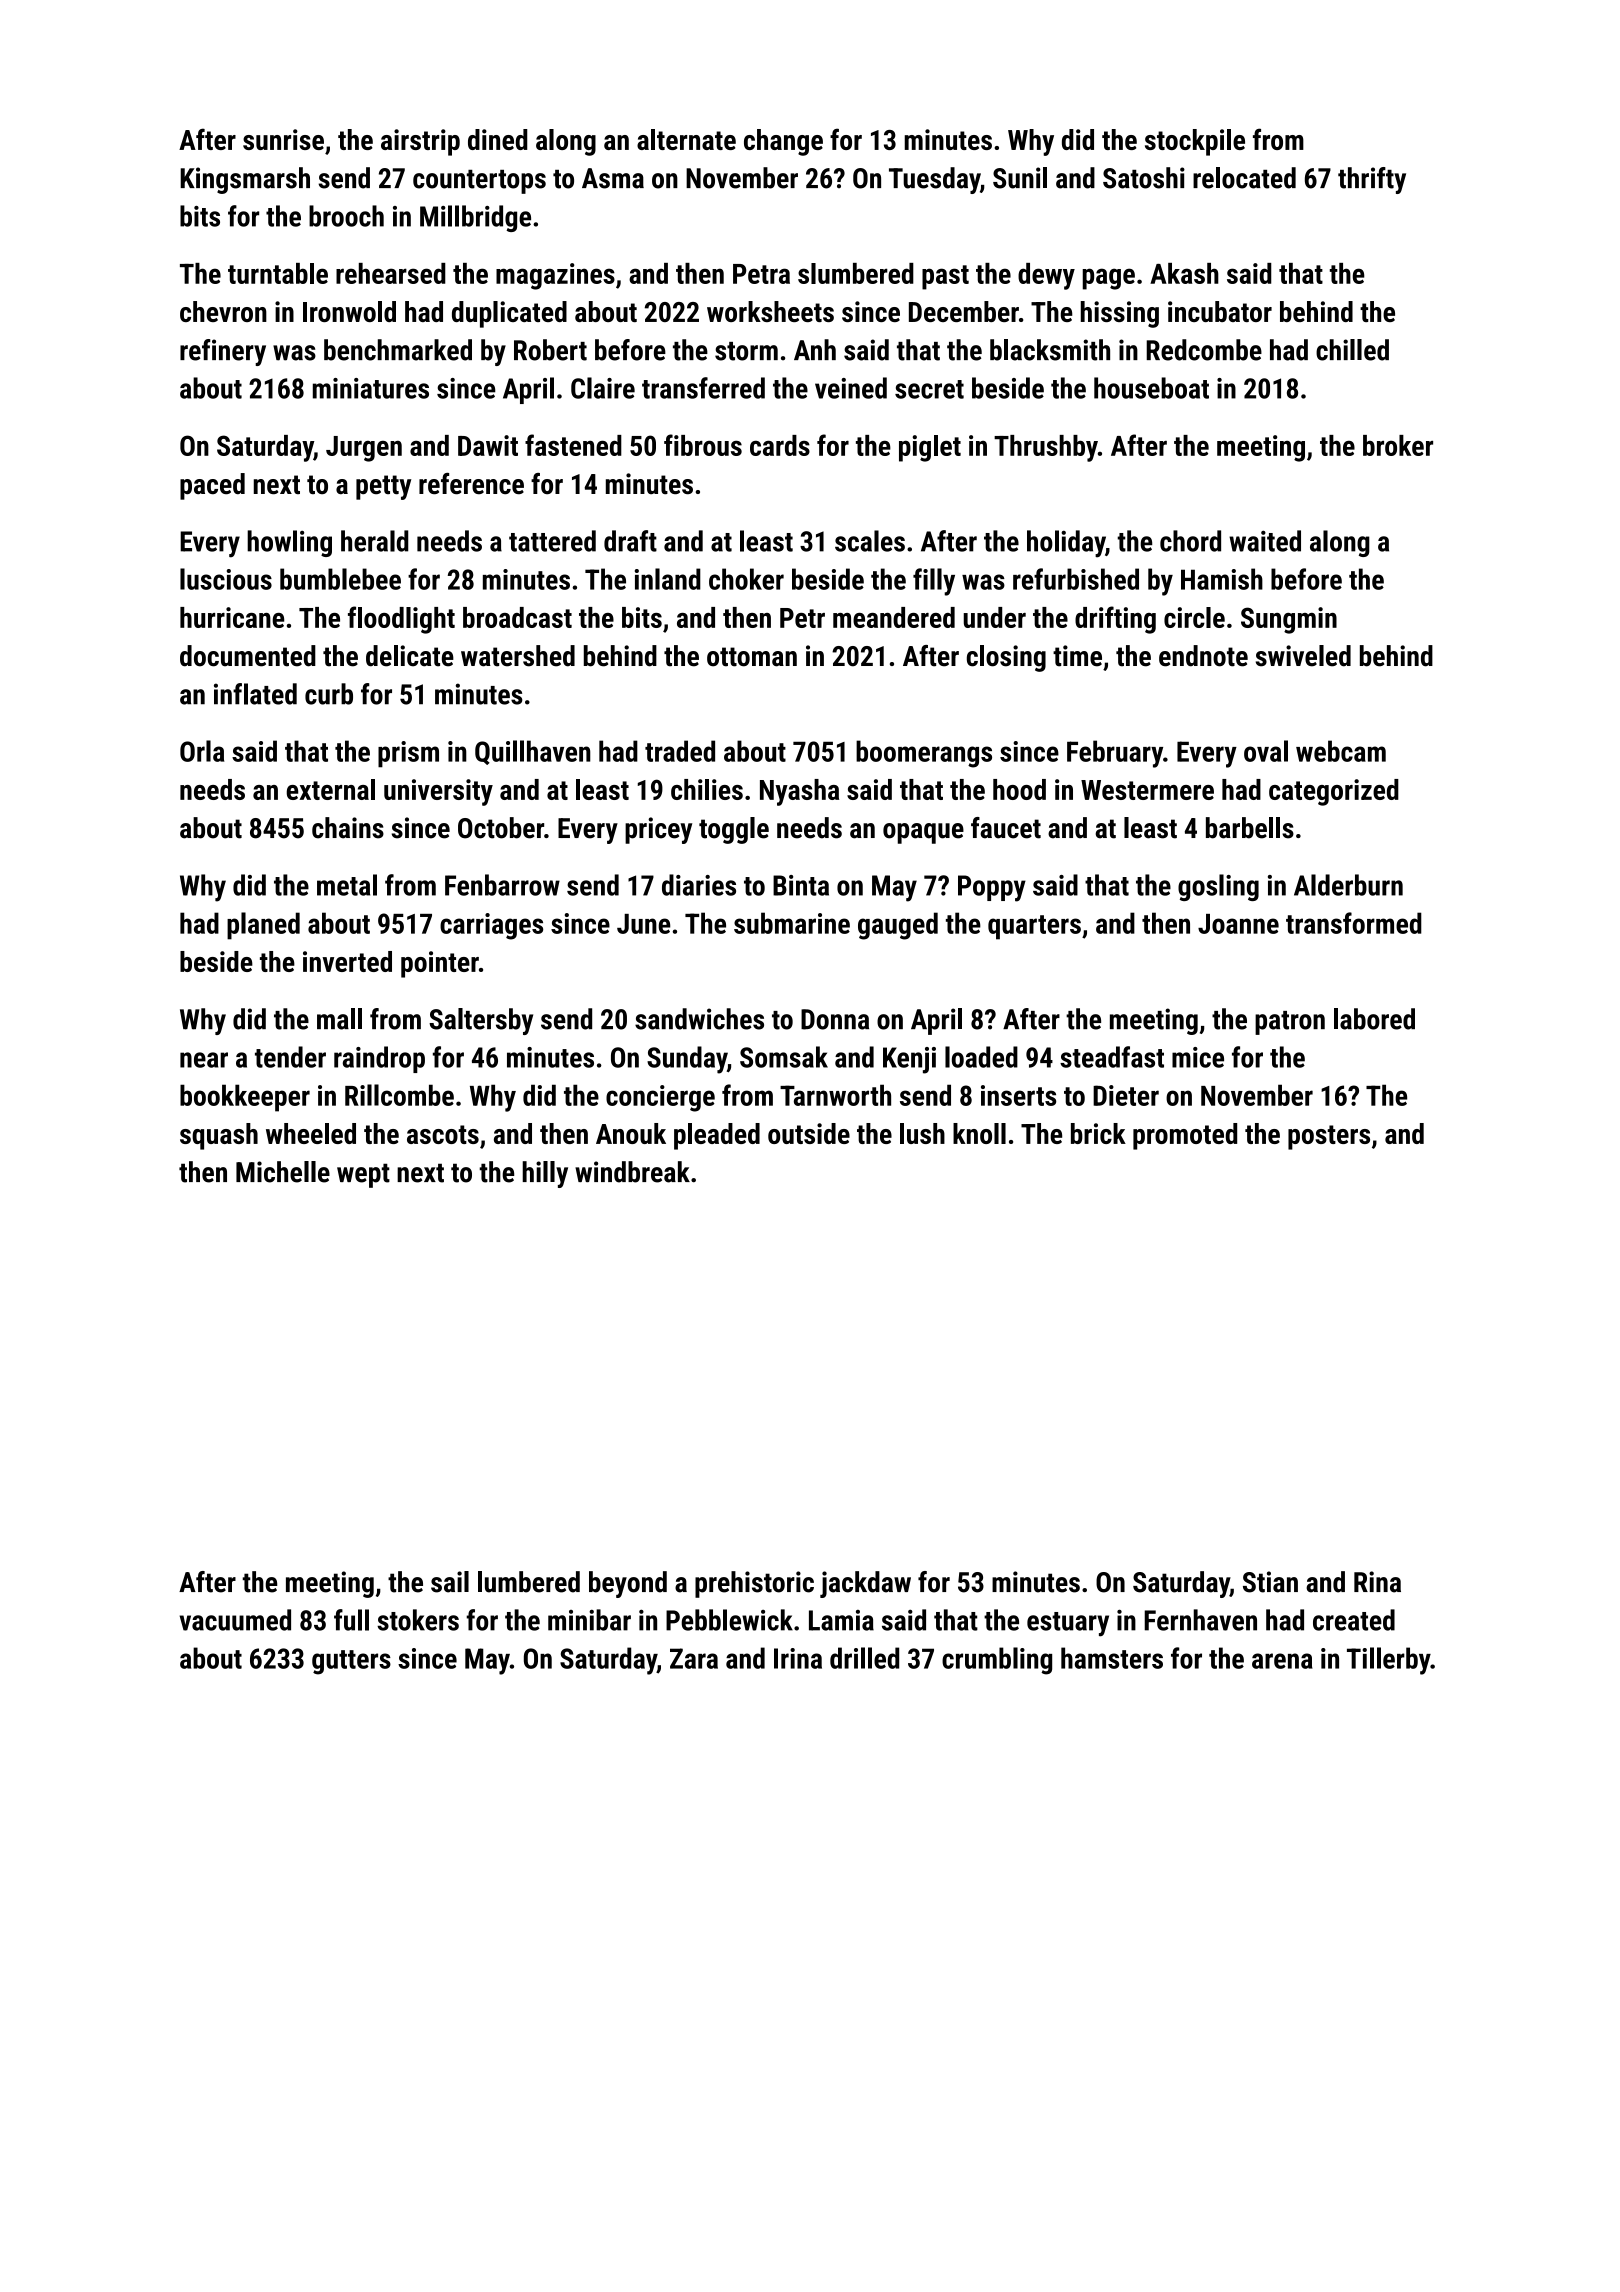  What do you see at coordinates (1195, 142) in the screenshot?
I see `stockpile` at bounding box center [1195, 142].
